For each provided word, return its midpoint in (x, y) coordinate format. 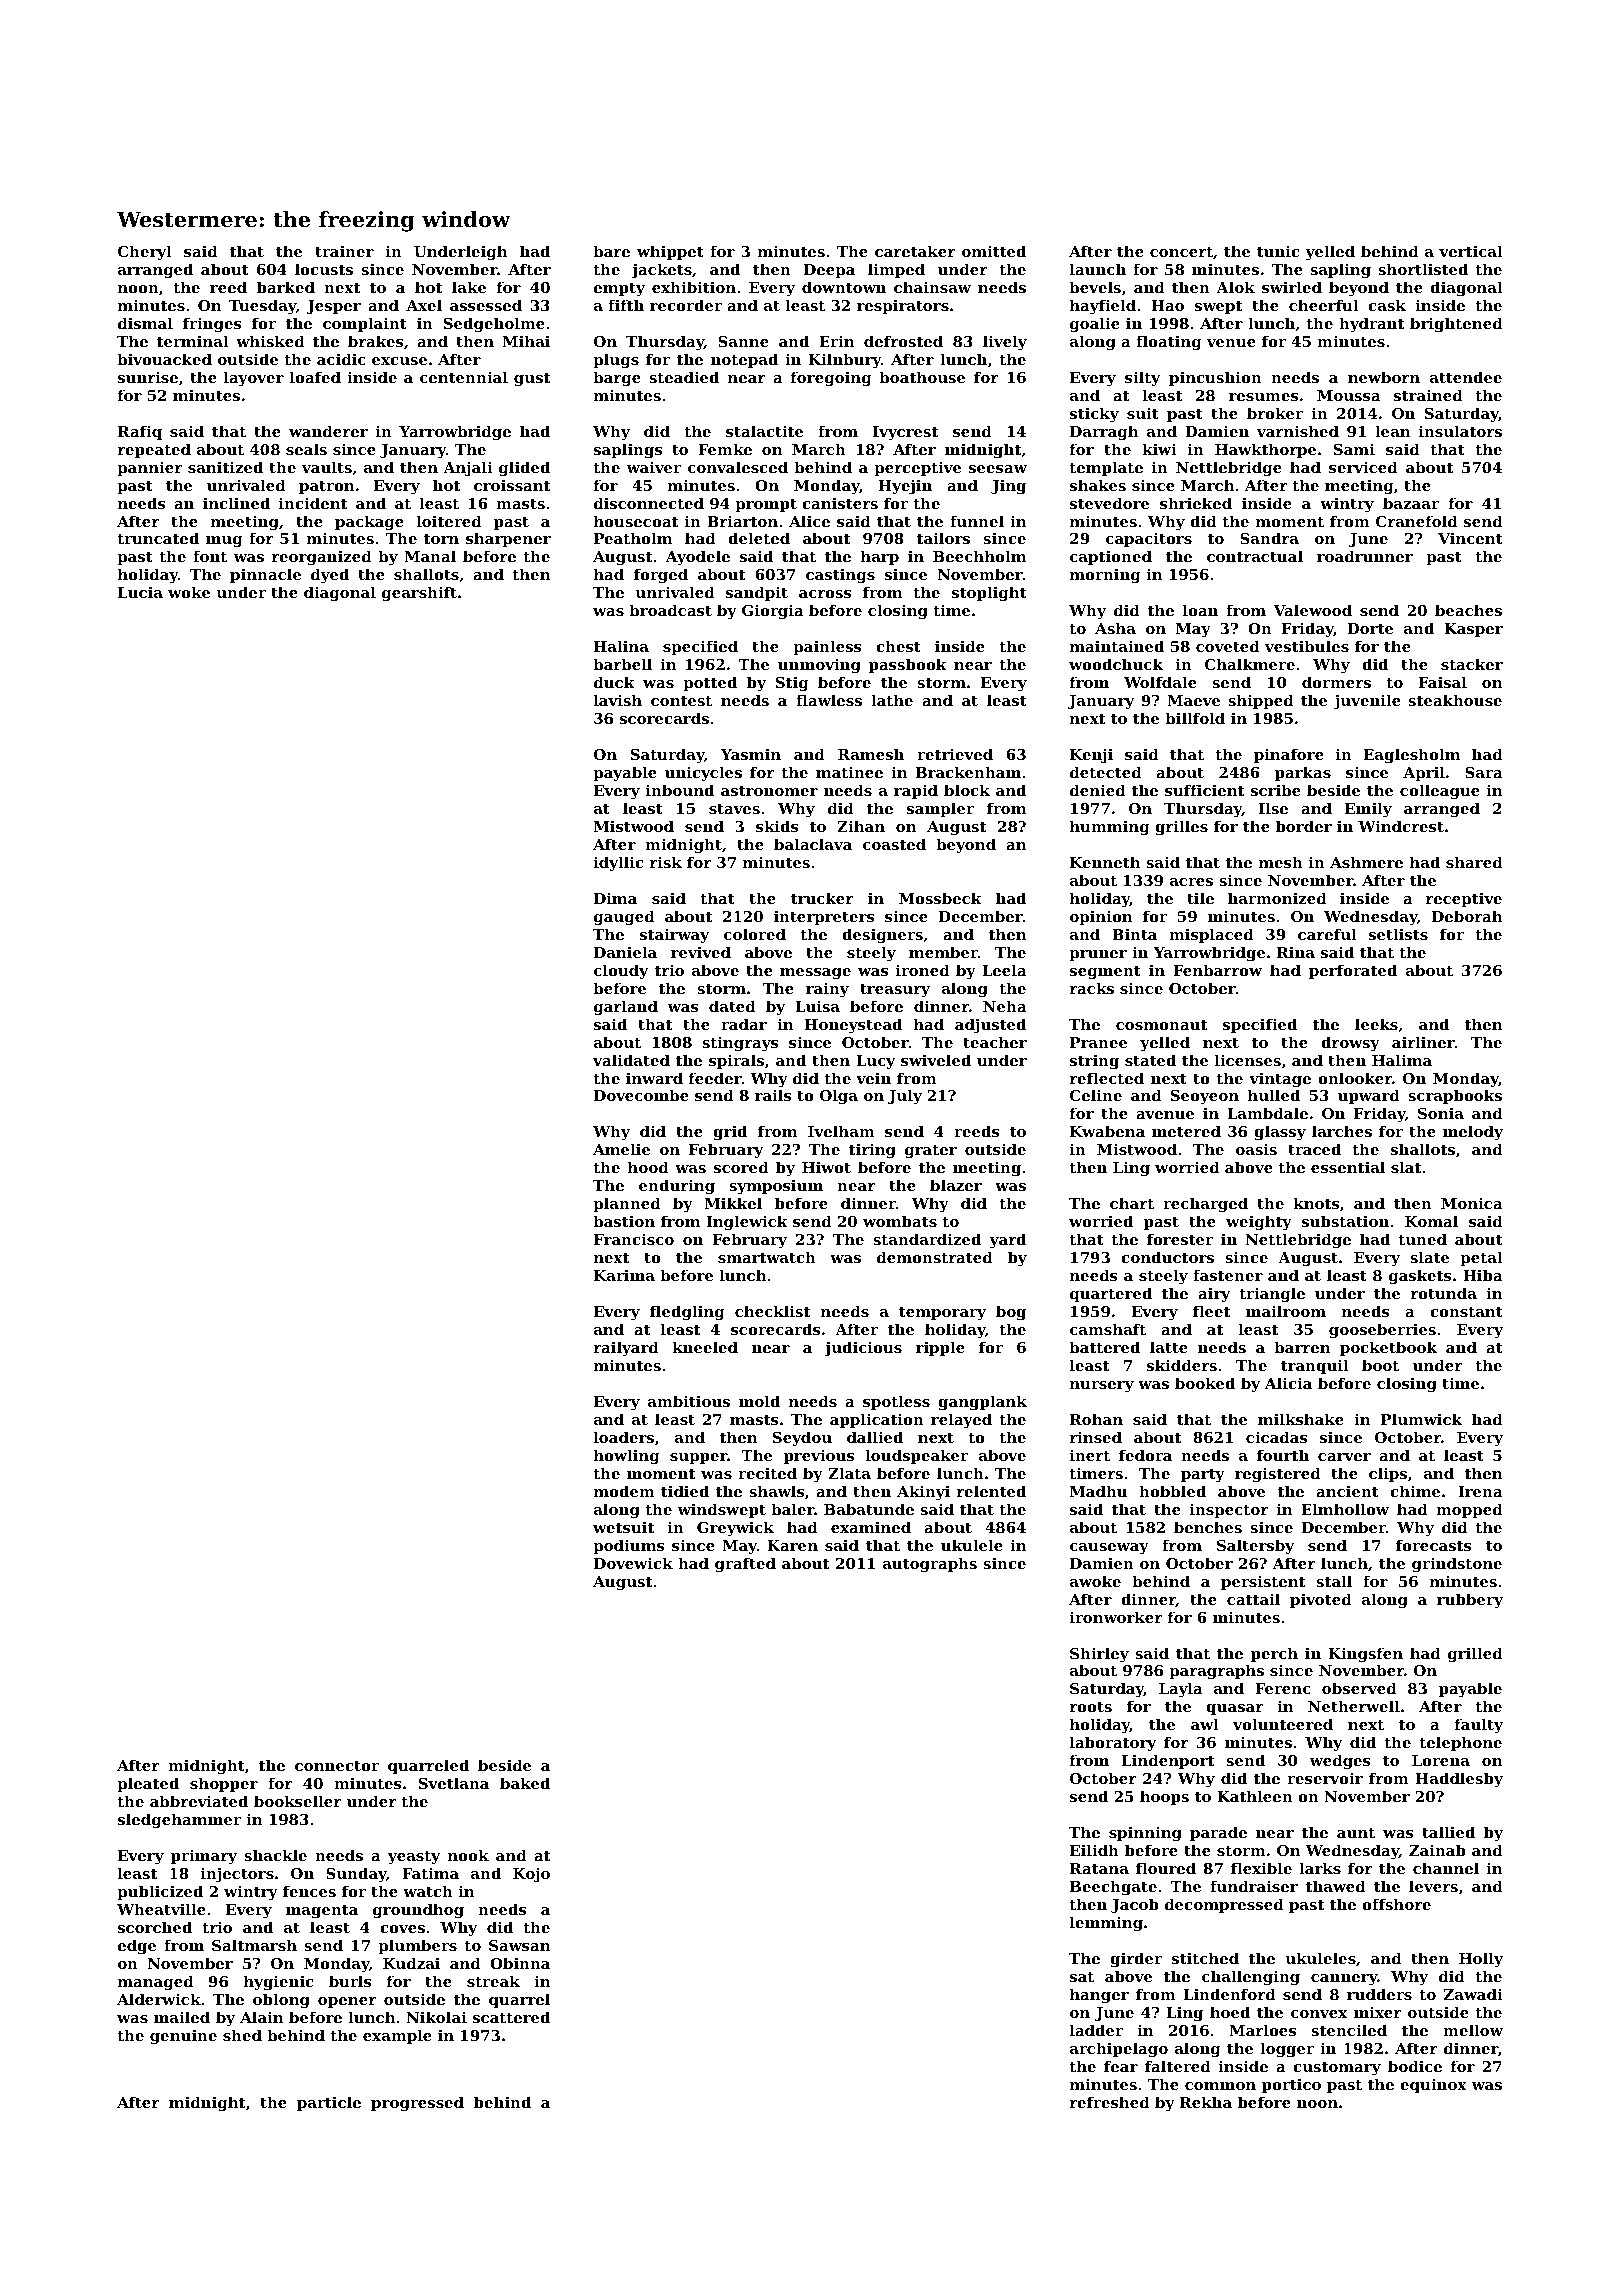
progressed (417, 2104)
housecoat (636, 521)
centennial (464, 377)
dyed (330, 576)
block (967, 790)
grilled (1475, 1655)
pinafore (1289, 755)
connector (337, 1766)
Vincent (1470, 538)
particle (329, 2103)
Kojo (531, 1875)
